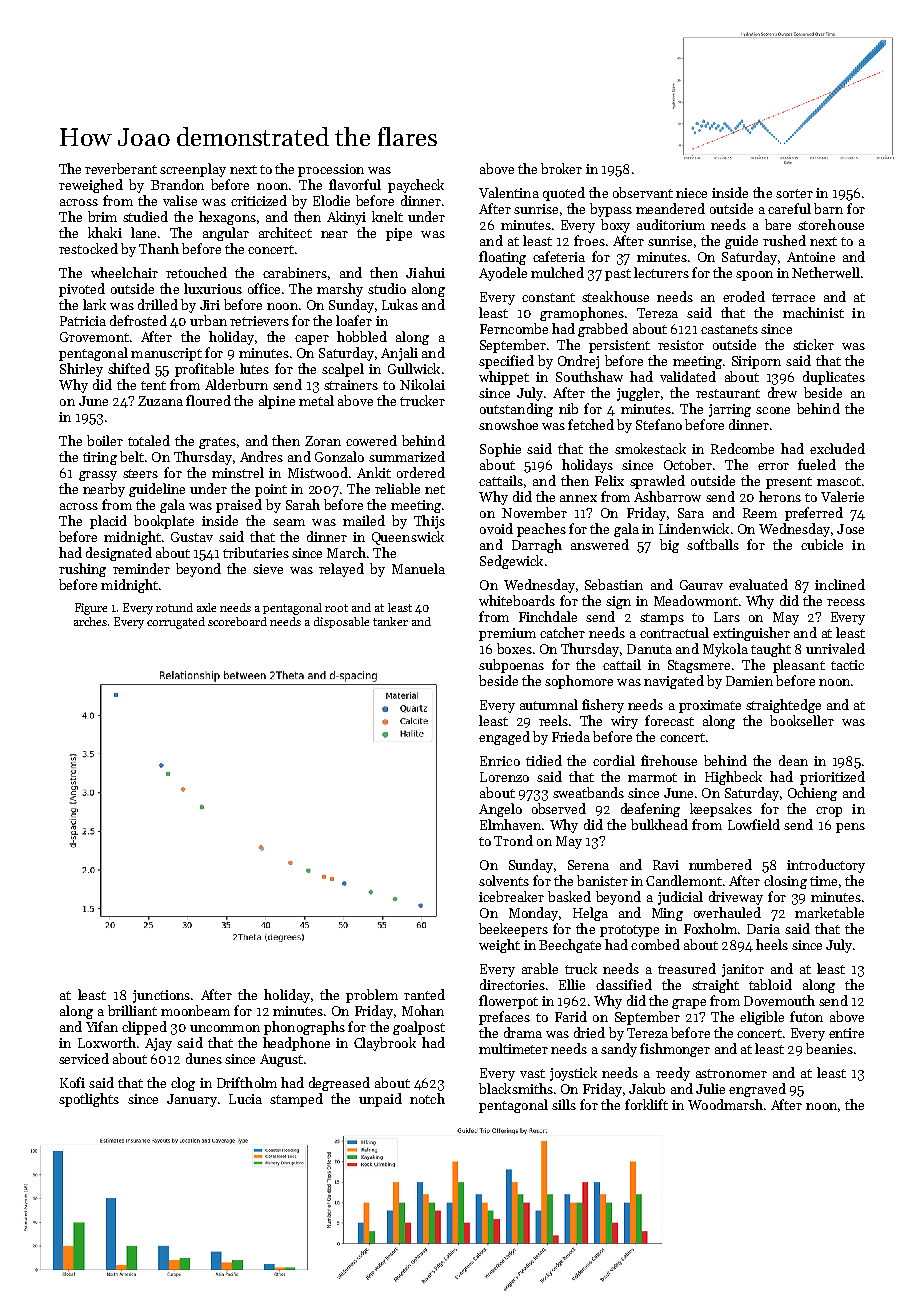 This image has width=924, height=1314. I want to click on Ferncombe, so click(514, 328).
